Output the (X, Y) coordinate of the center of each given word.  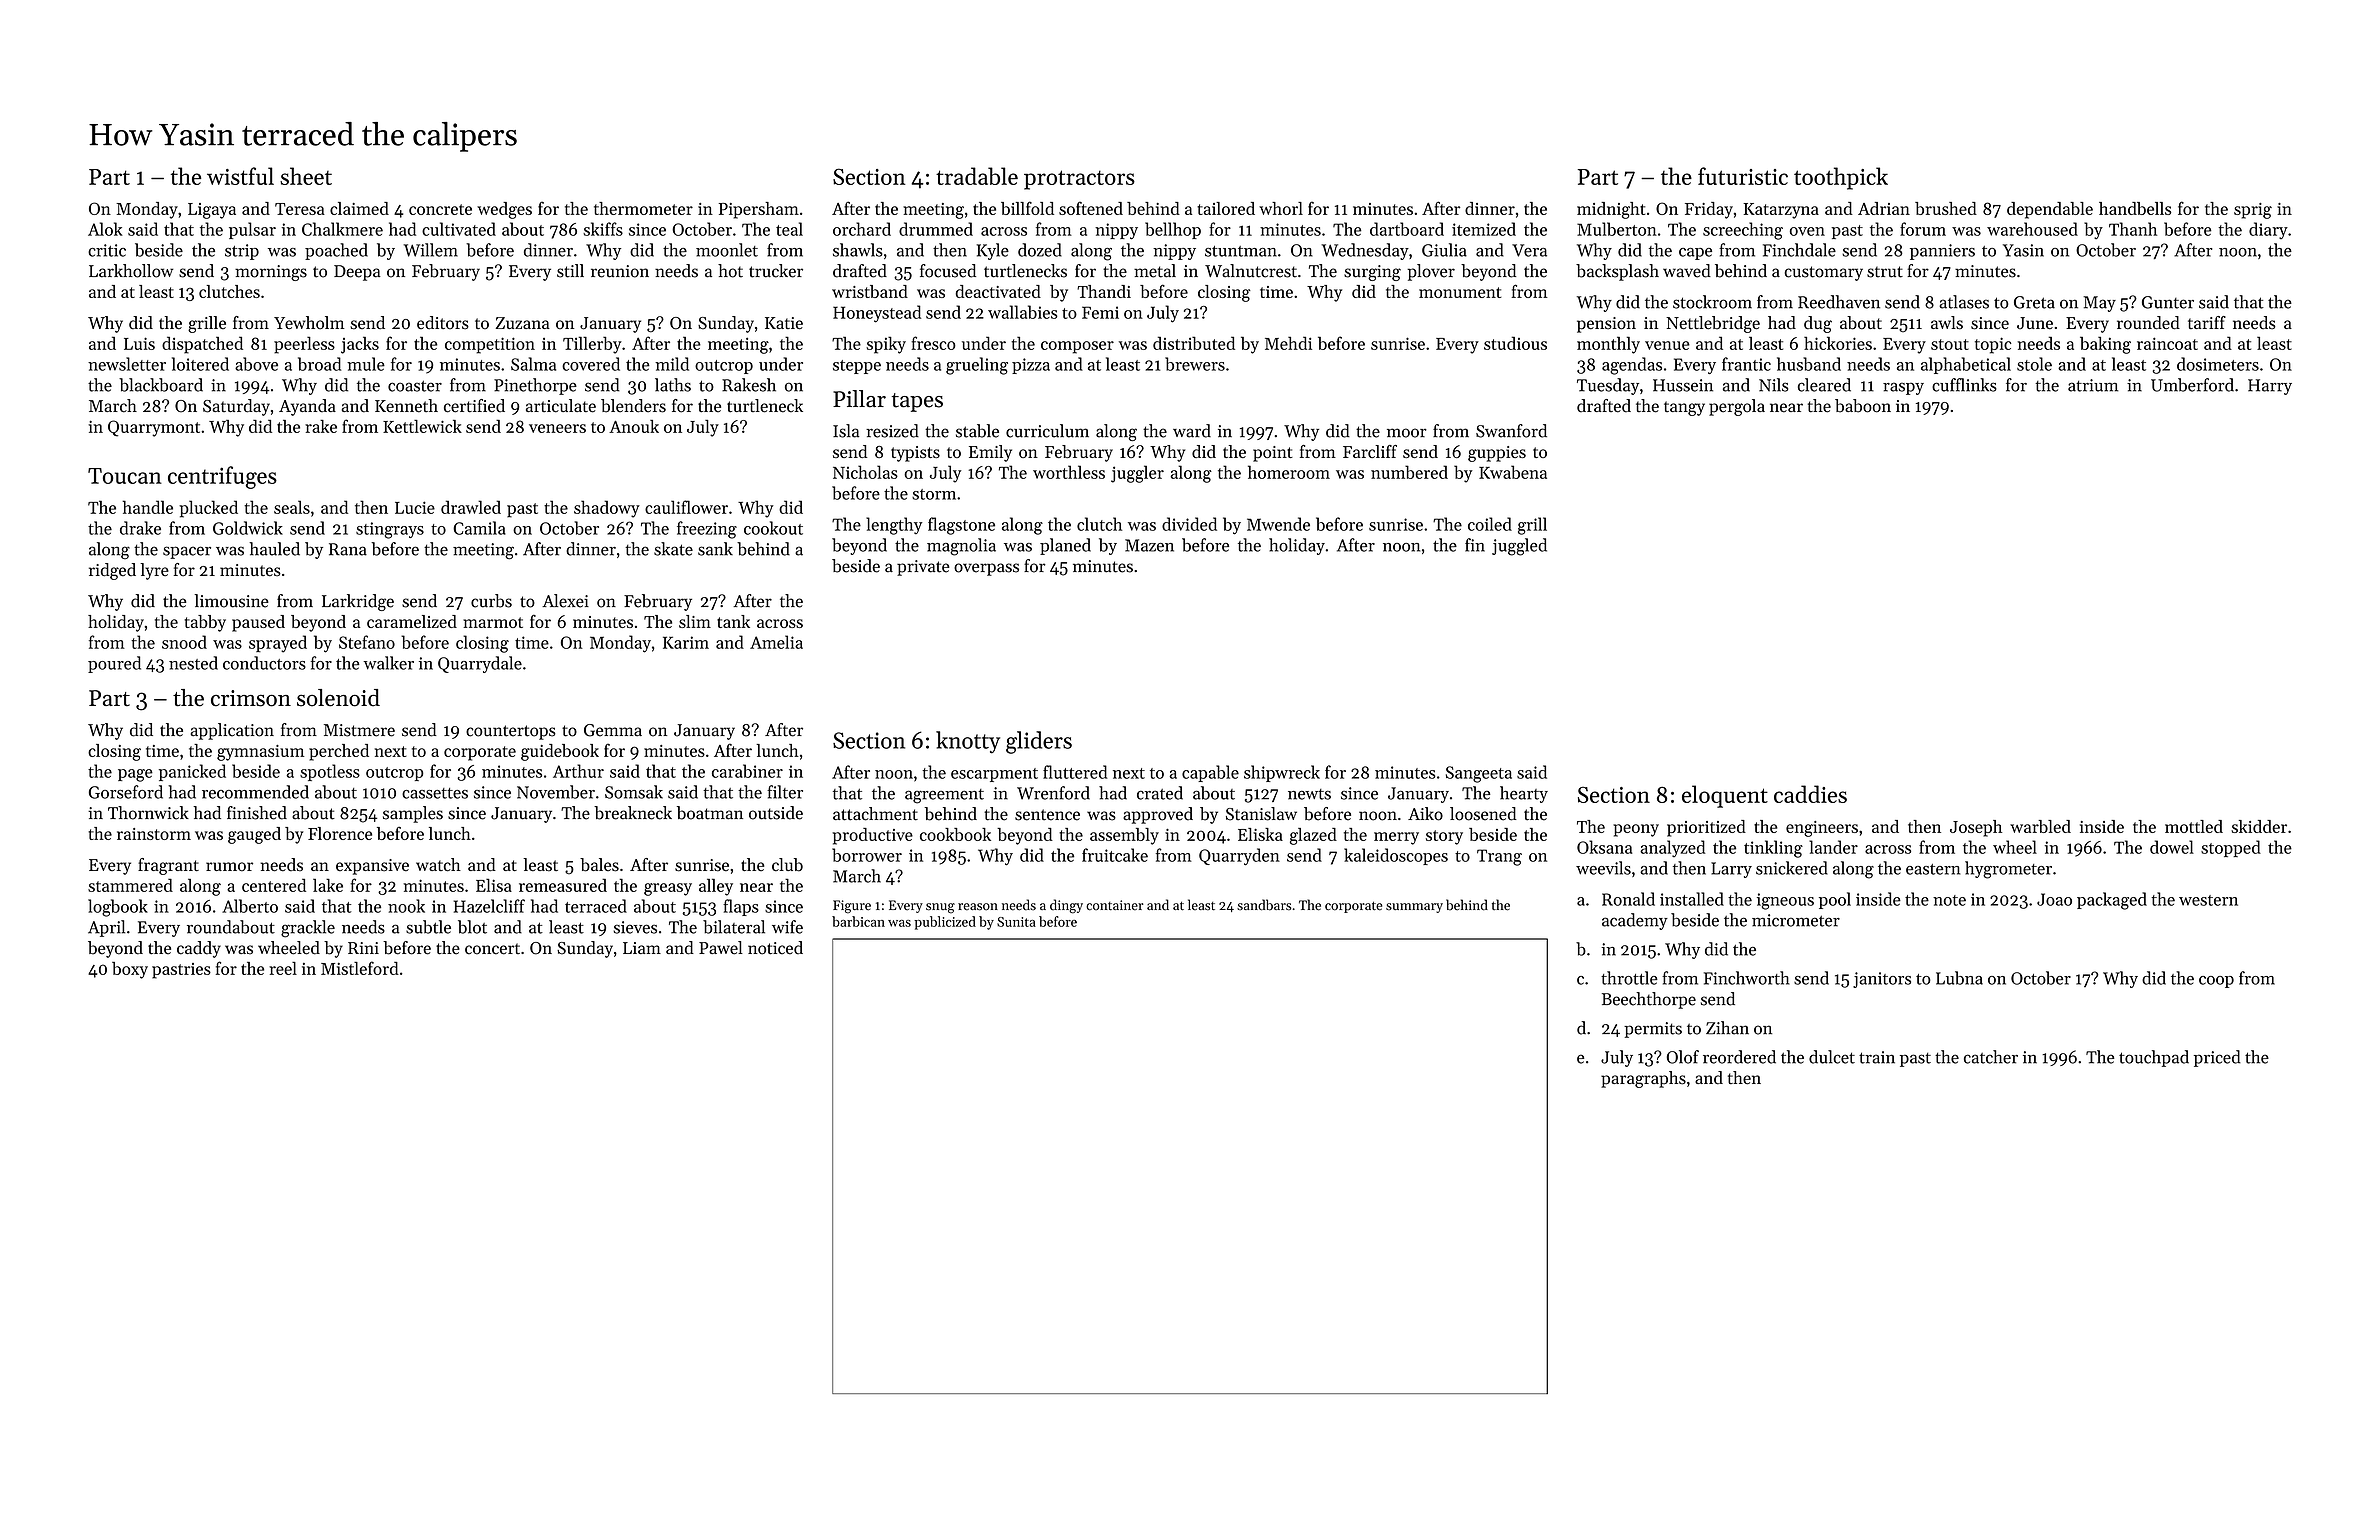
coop (2216, 982)
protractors (1079, 180)
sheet (306, 176)
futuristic (1743, 176)
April (106, 928)
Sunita (1016, 922)
